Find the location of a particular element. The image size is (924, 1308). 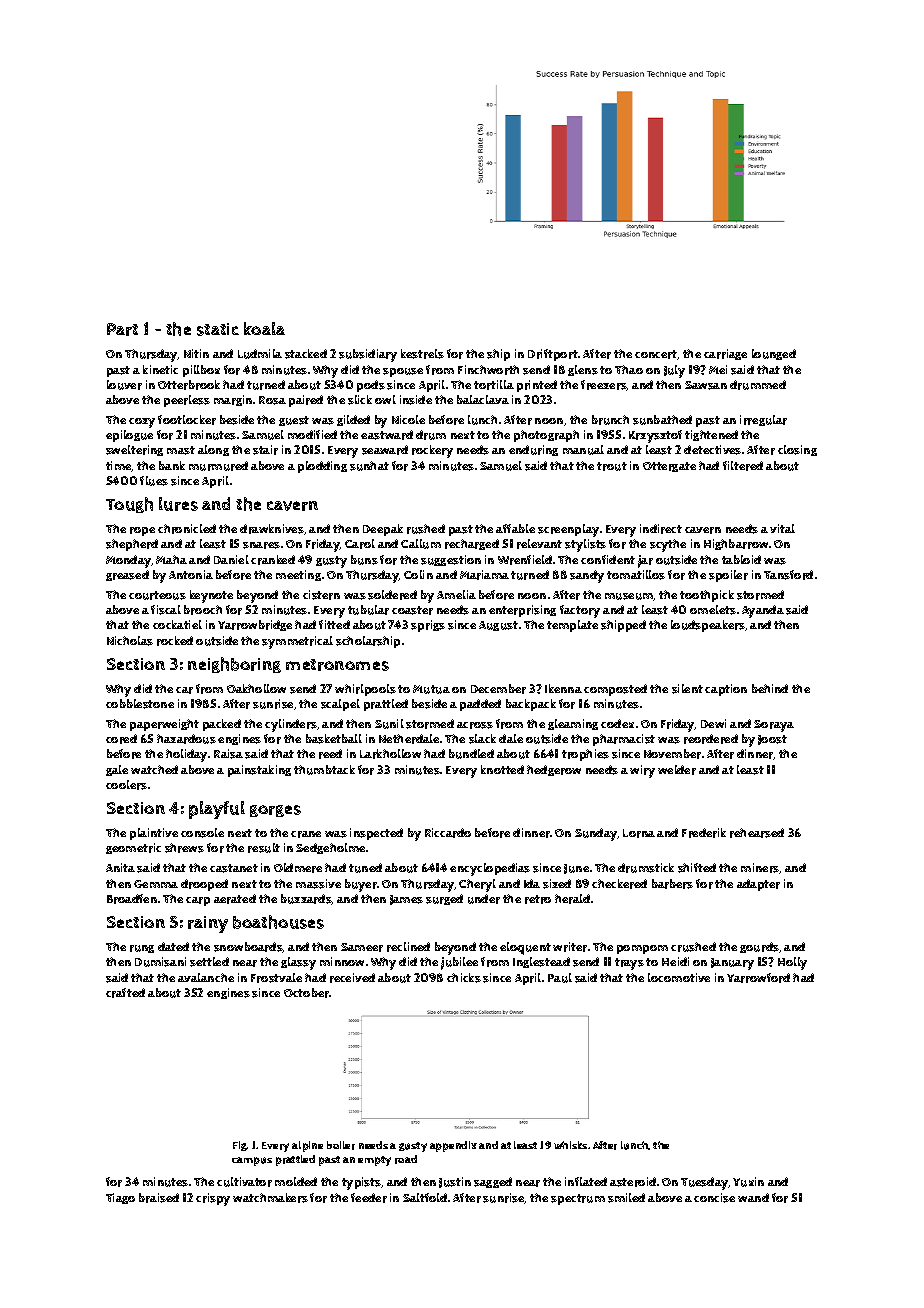

Tansford is located at coordinates (788, 575).
